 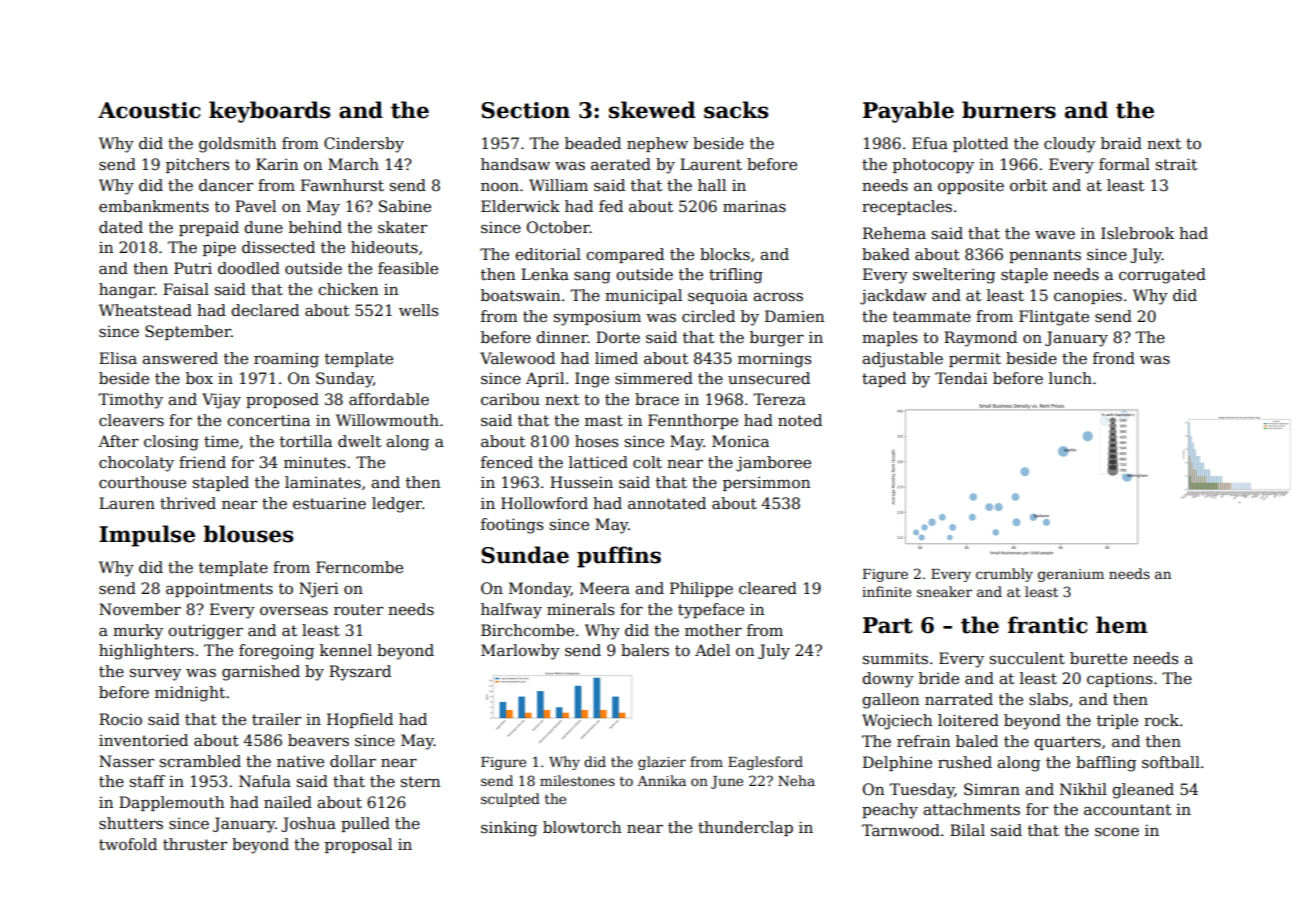 I want to click on geranium, so click(x=1071, y=575).
